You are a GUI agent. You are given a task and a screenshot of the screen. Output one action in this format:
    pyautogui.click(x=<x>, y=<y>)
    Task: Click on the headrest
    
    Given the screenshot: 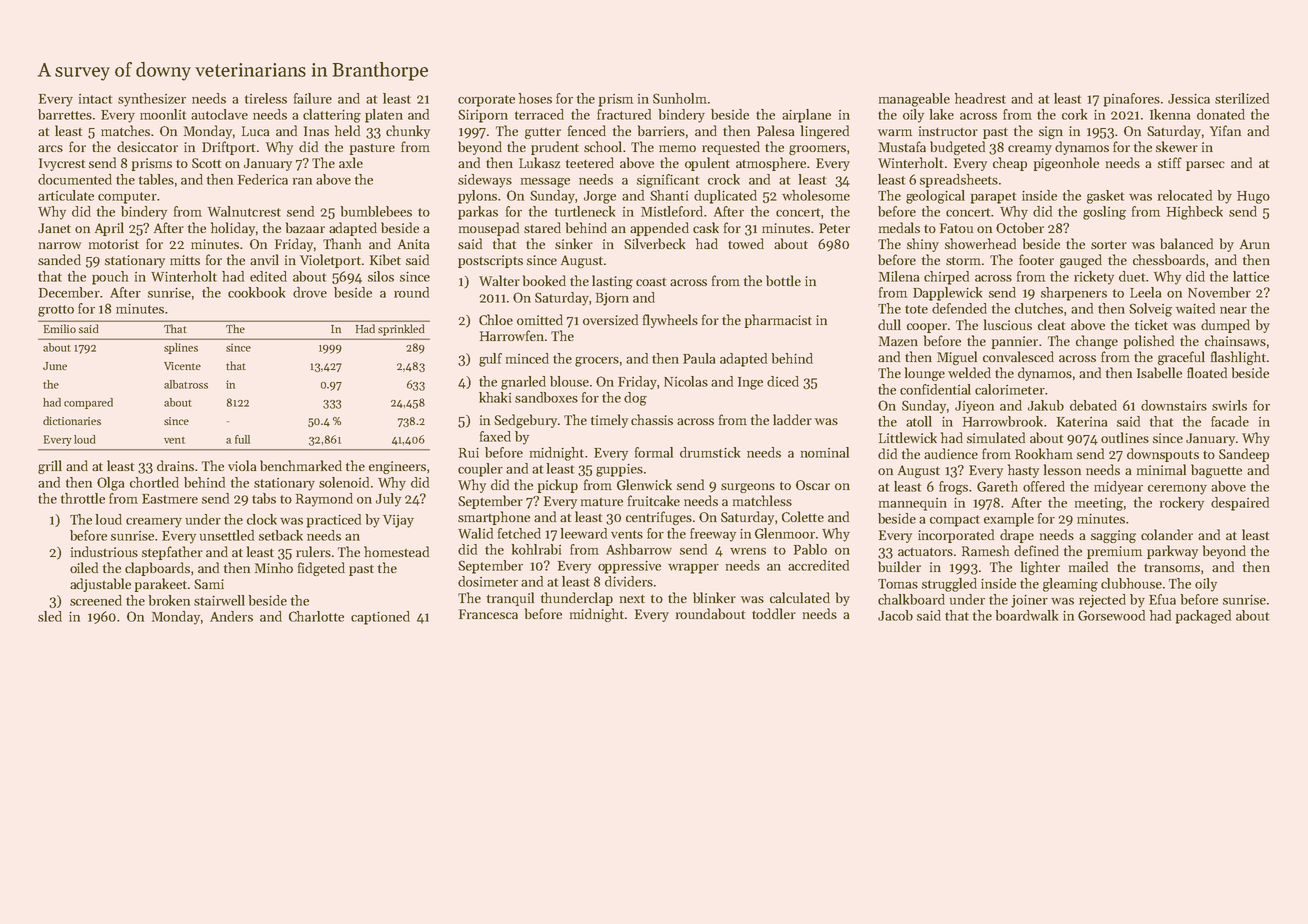 What is the action you would take?
    pyautogui.click(x=980, y=98)
